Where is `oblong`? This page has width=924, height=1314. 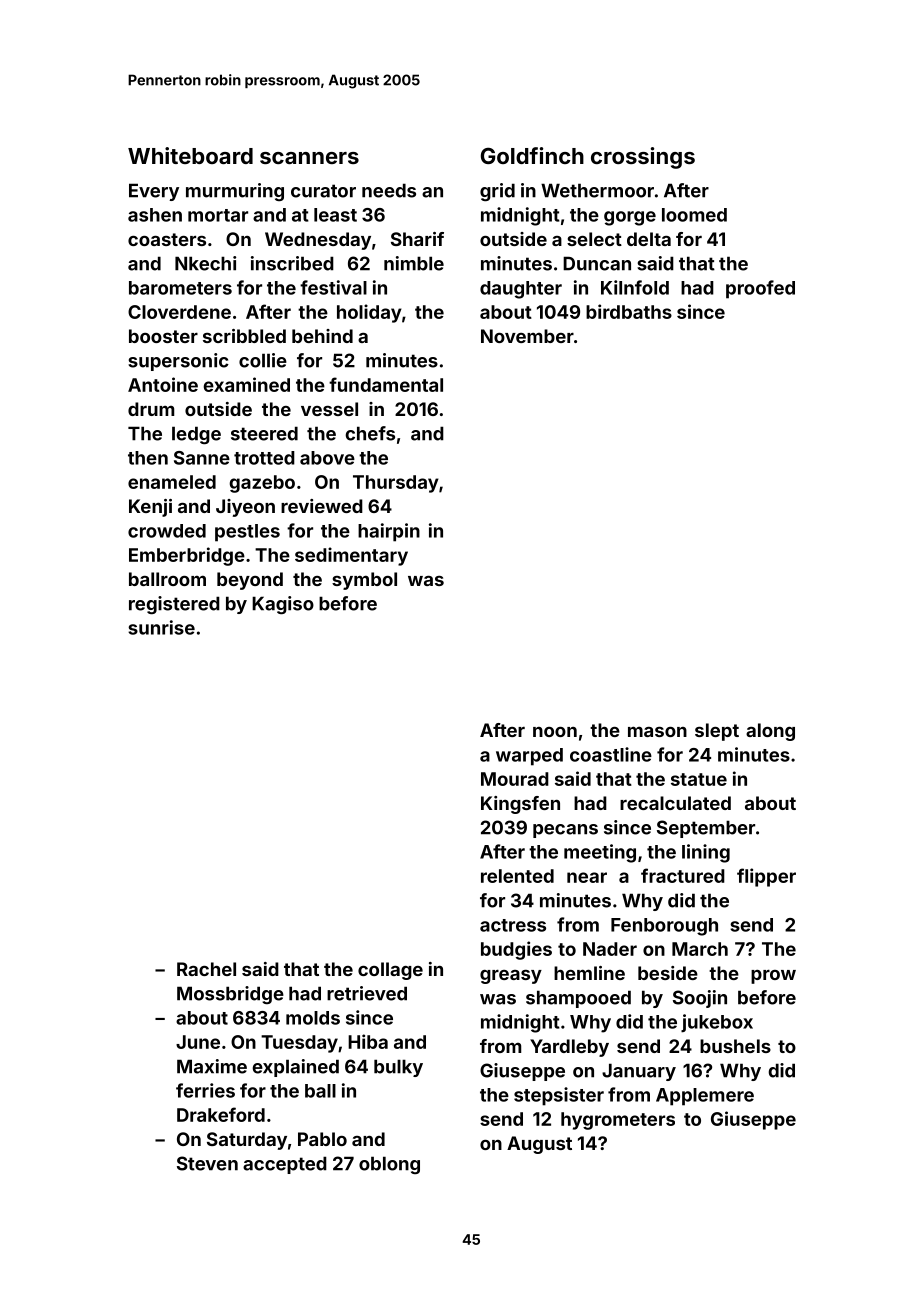 oblong is located at coordinates (389, 1165).
